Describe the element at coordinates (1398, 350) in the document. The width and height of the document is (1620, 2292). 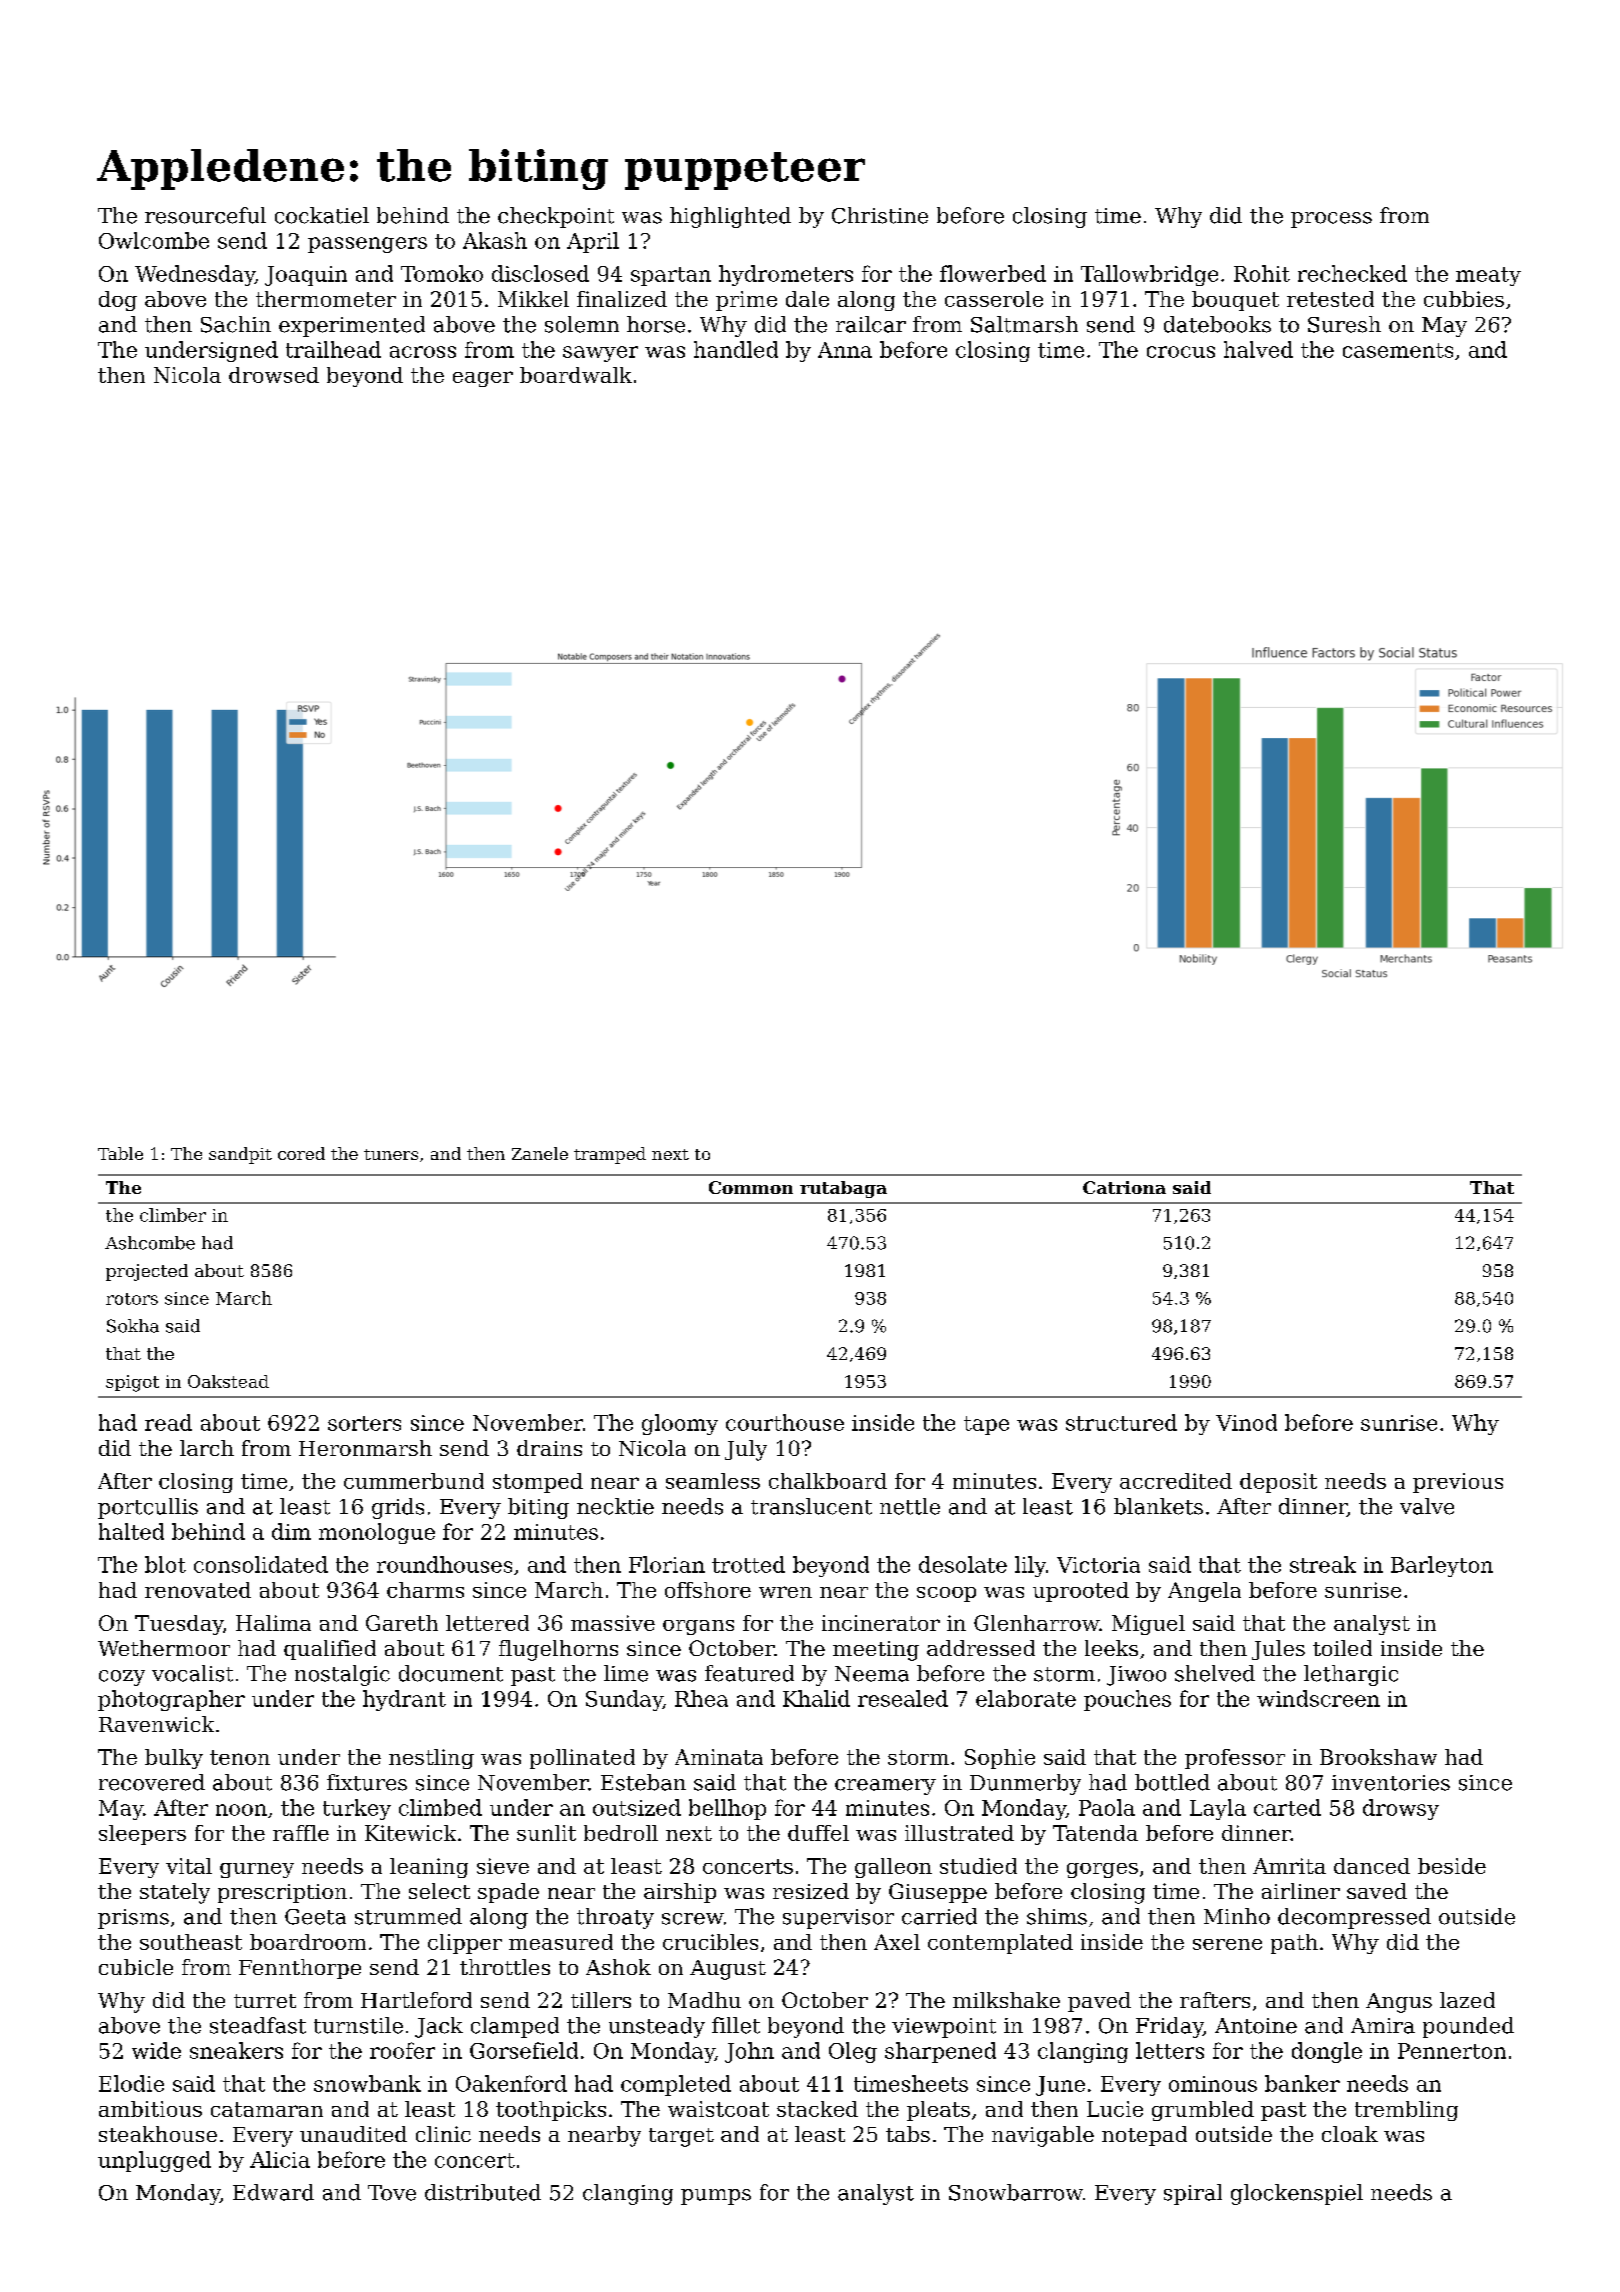
I see `casements` at that location.
